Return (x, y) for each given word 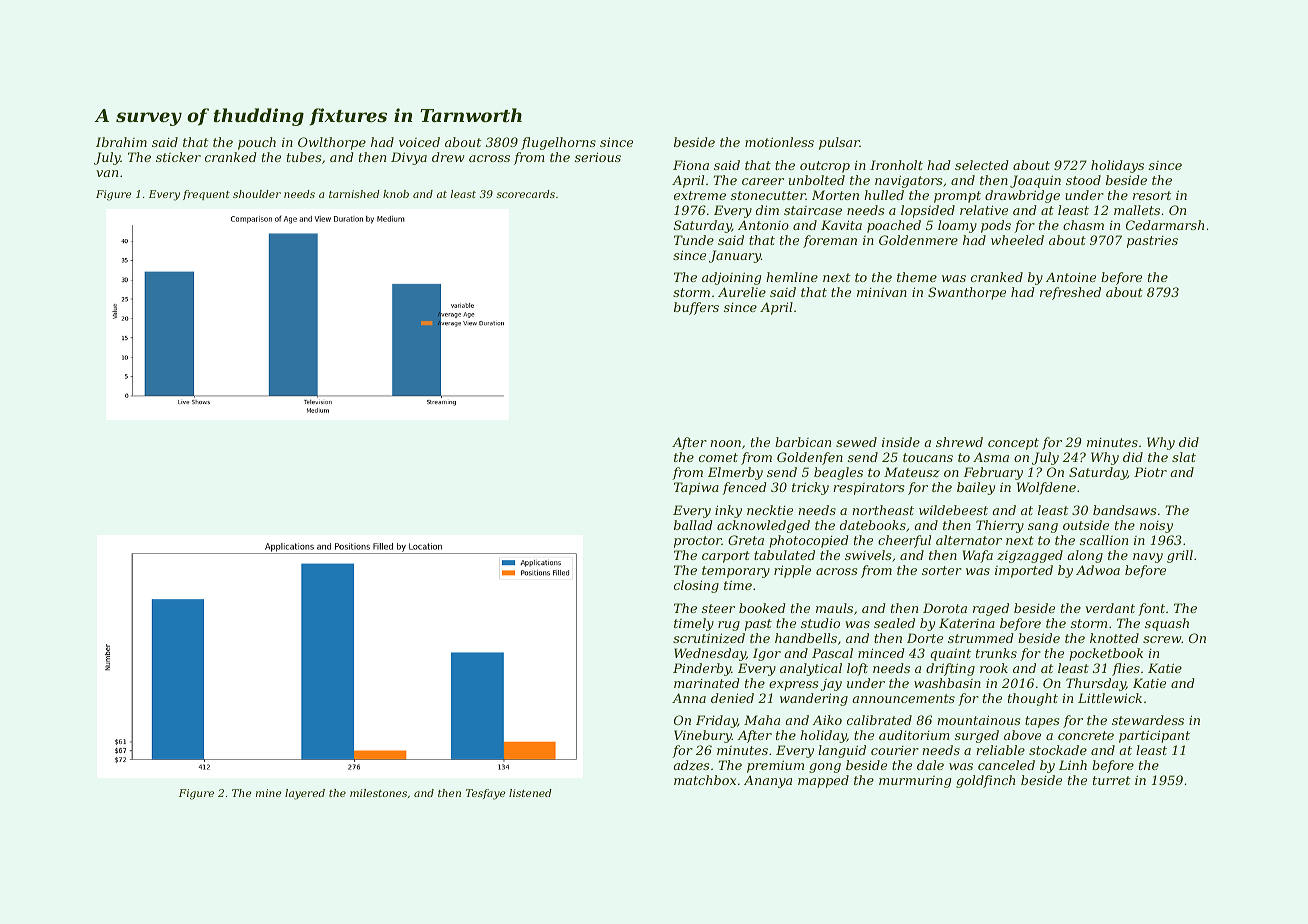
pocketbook (1106, 654)
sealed (894, 623)
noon (726, 443)
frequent (206, 195)
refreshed (1070, 293)
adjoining (731, 278)
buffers (696, 308)
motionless (779, 142)
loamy (957, 226)
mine (268, 793)
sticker (178, 157)
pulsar (839, 143)
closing (696, 586)
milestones (378, 793)
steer (718, 608)
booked (762, 608)
